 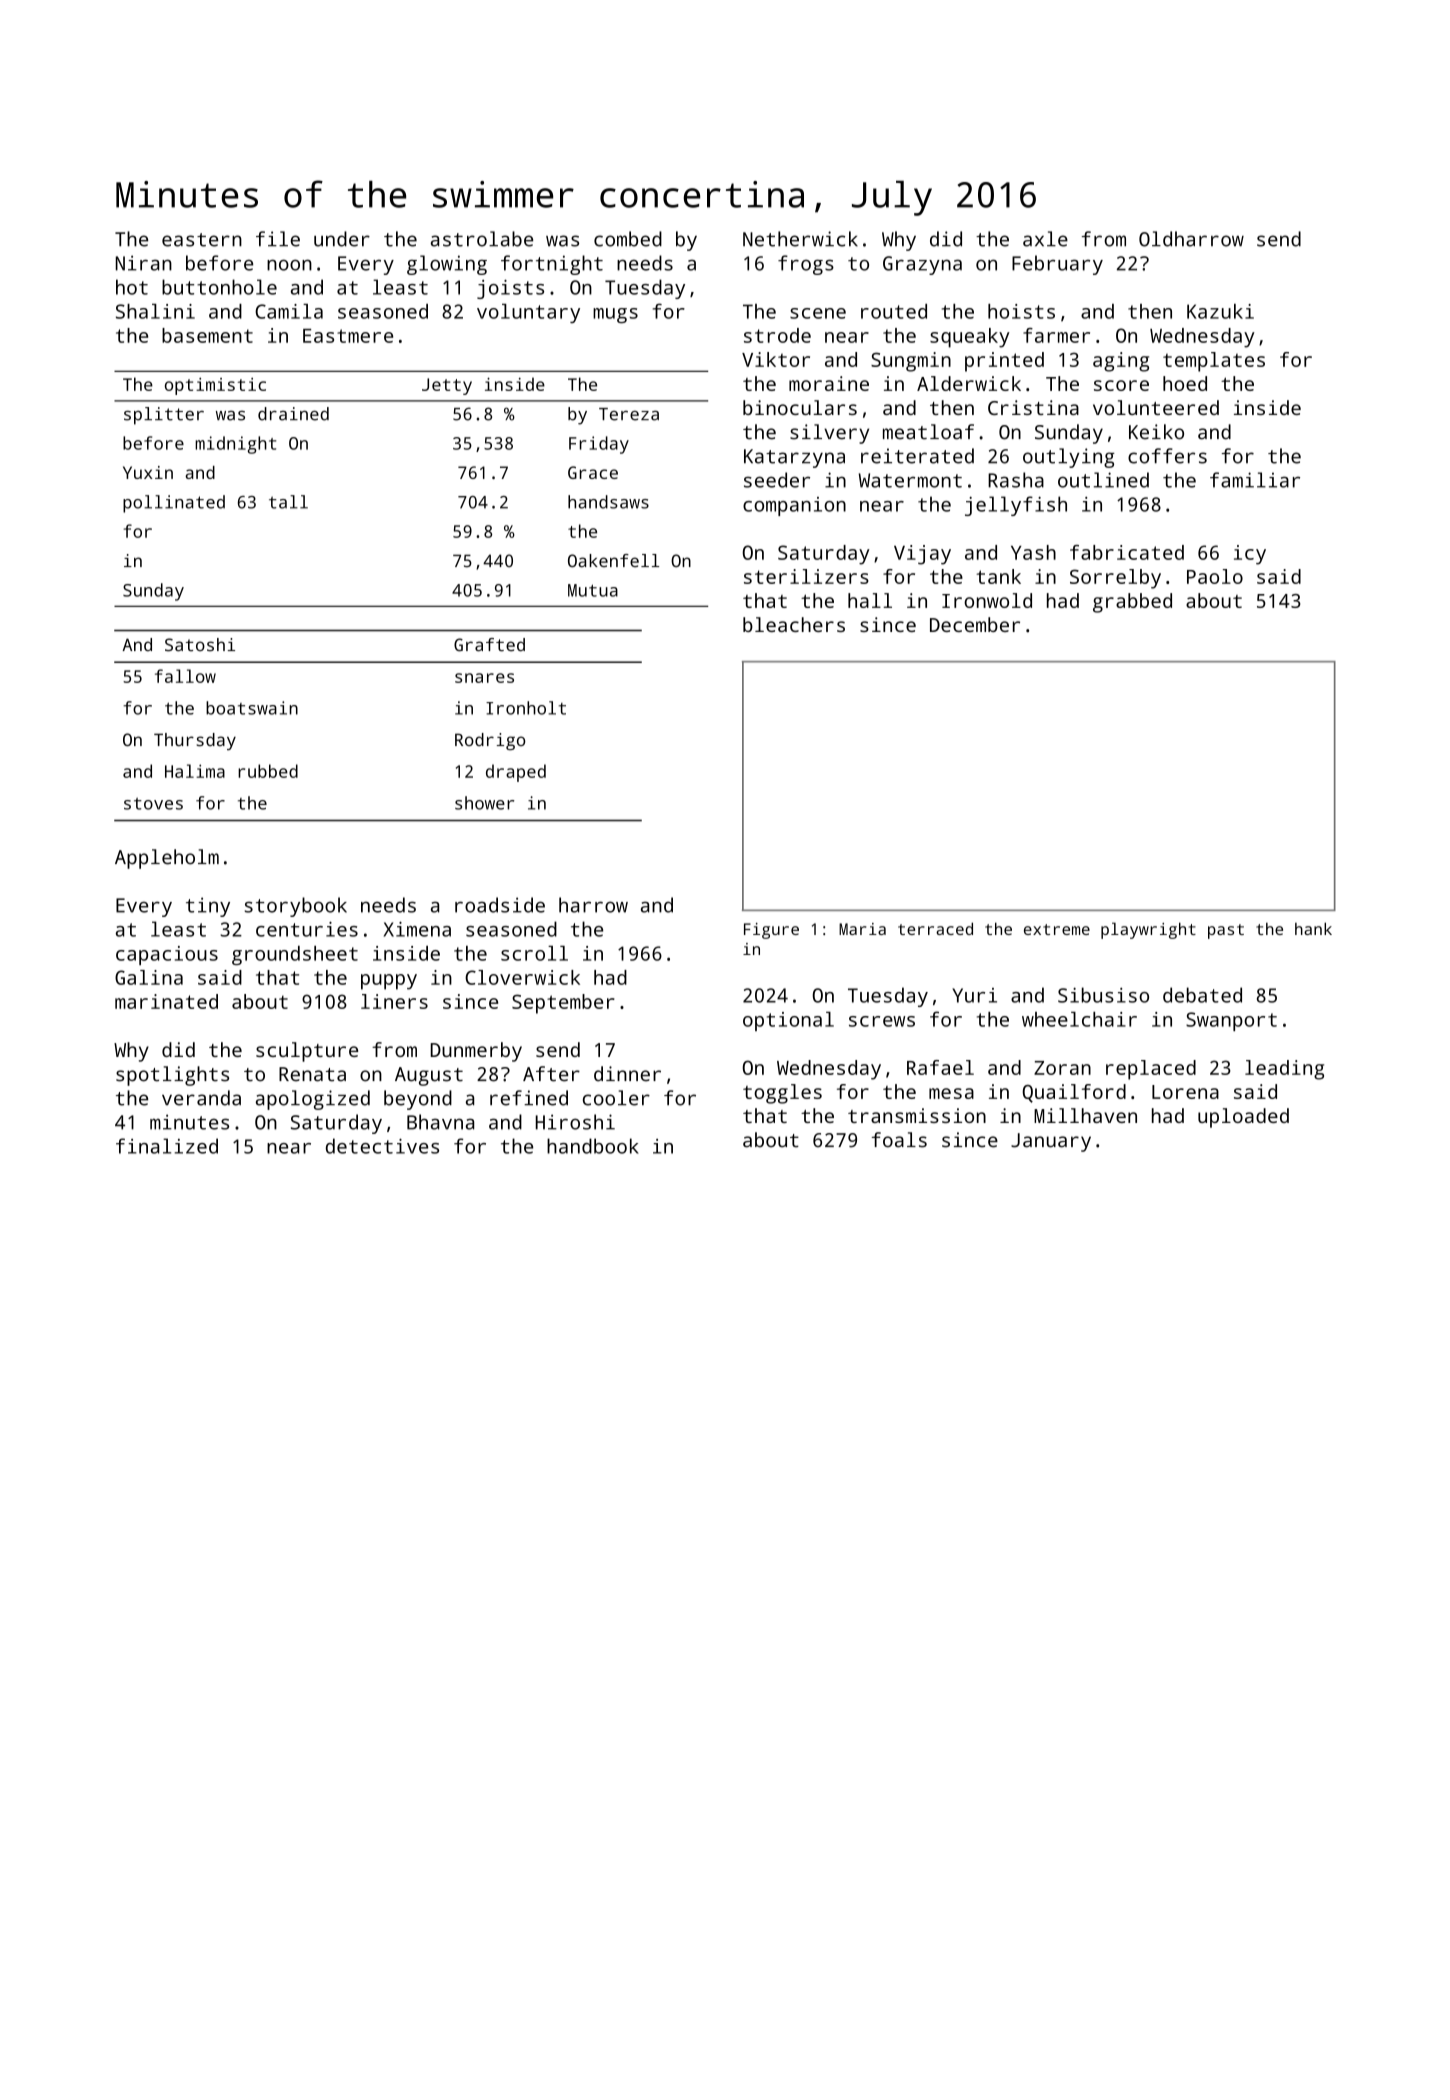 What do you see at coordinates (484, 803) in the image?
I see `shower` at bounding box center [484, 803].
